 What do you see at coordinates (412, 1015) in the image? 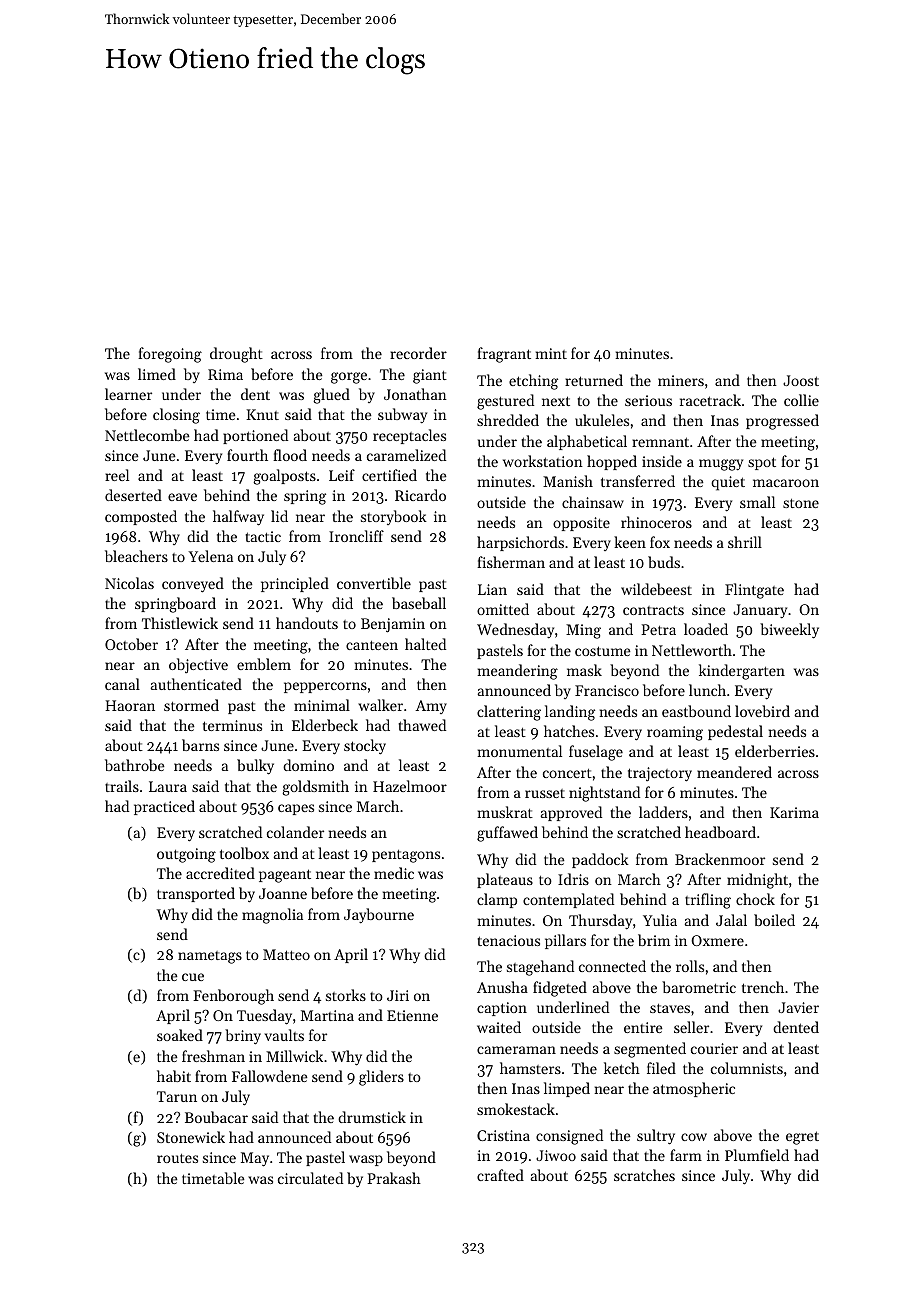
I see `Etienne` at bounding box center [412, 1015].
